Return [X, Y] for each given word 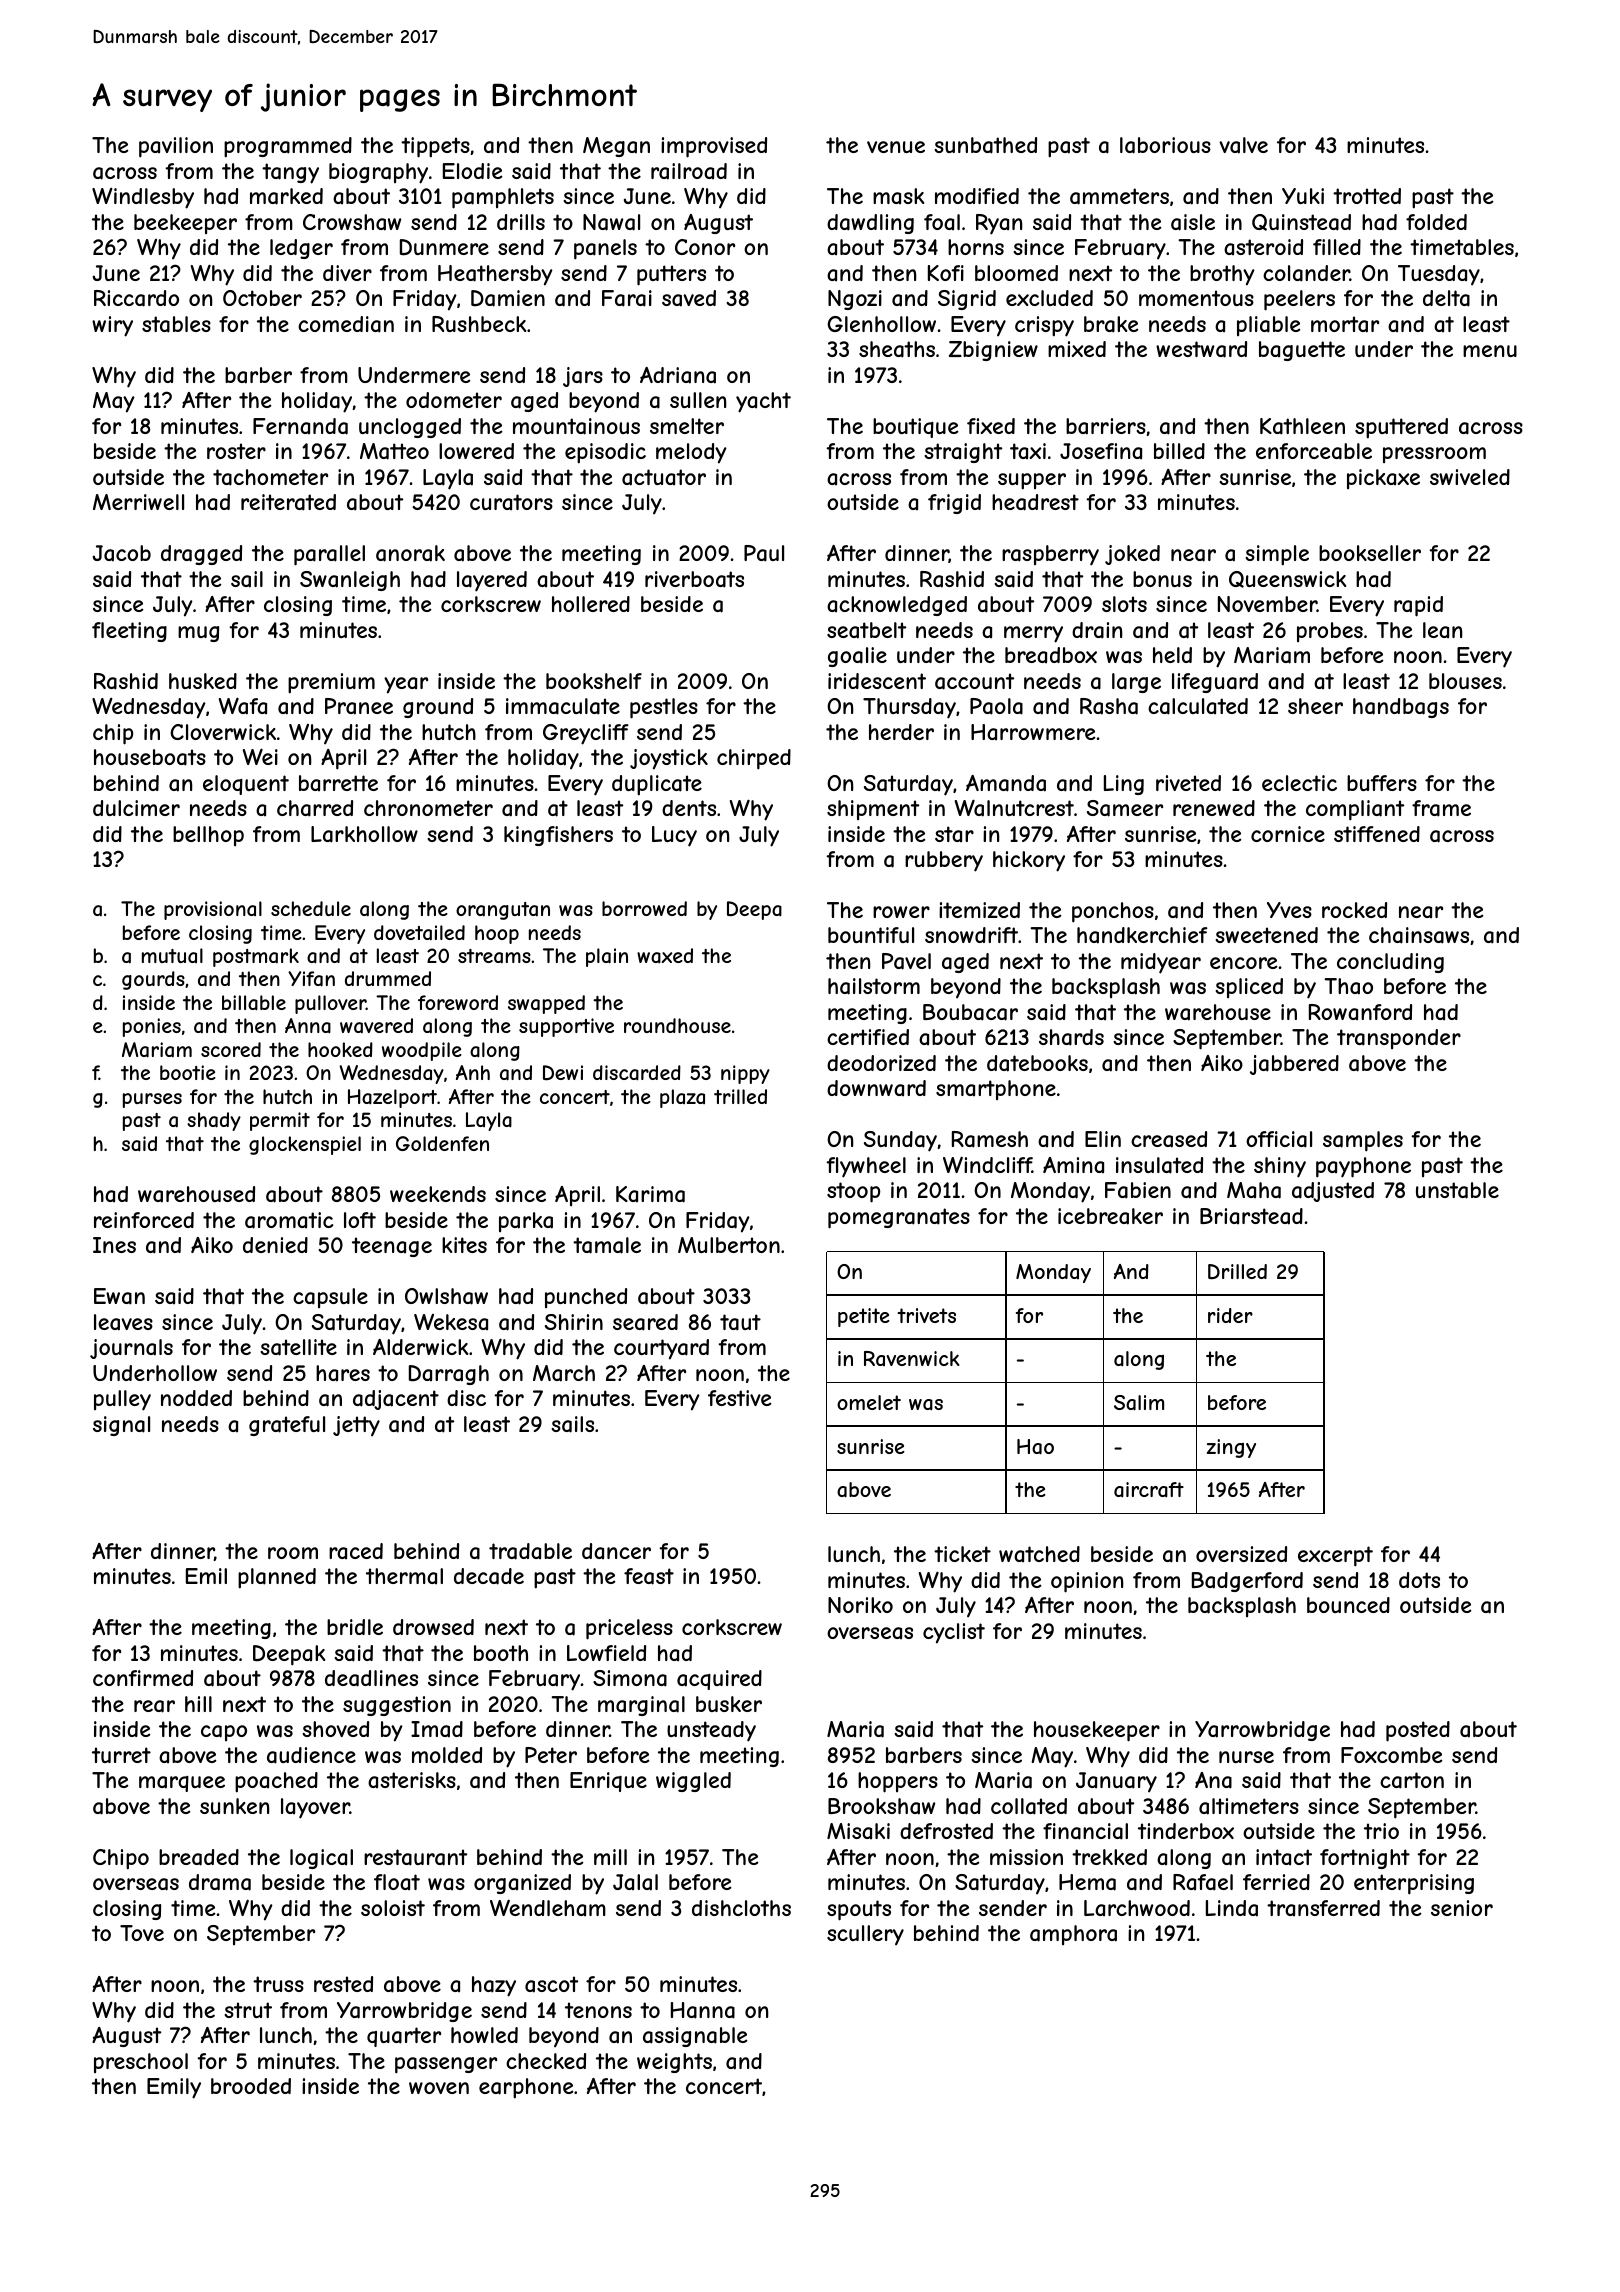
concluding [1390, 963]
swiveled [1470, 477]
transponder [1399, 1039]
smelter [687, 426]
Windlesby [143, 198]
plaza [682, 1098]
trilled [740, 1096]
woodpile [422, 1051]
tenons [598, 2010]
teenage [392, 1247]
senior [1462, 1908]
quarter [404, 2037]
